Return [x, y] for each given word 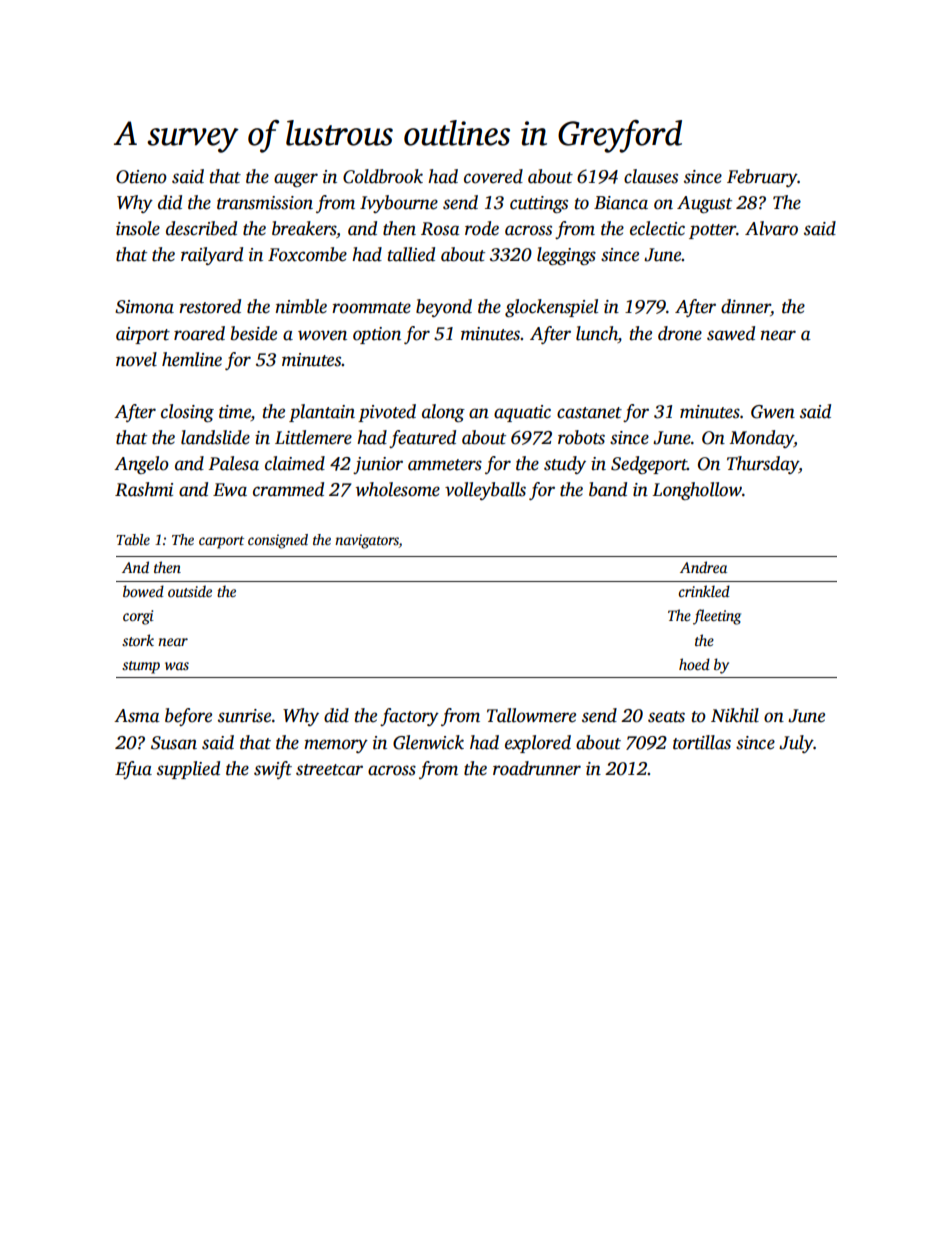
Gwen [773, 412]
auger [296, 180]
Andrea [703, 567]
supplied [188, 770]
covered [493, 176]
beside [254, 333]
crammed [288, 489]
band [608, 489]
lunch [597, 333]
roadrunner [537, 768]
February [762, 178]
